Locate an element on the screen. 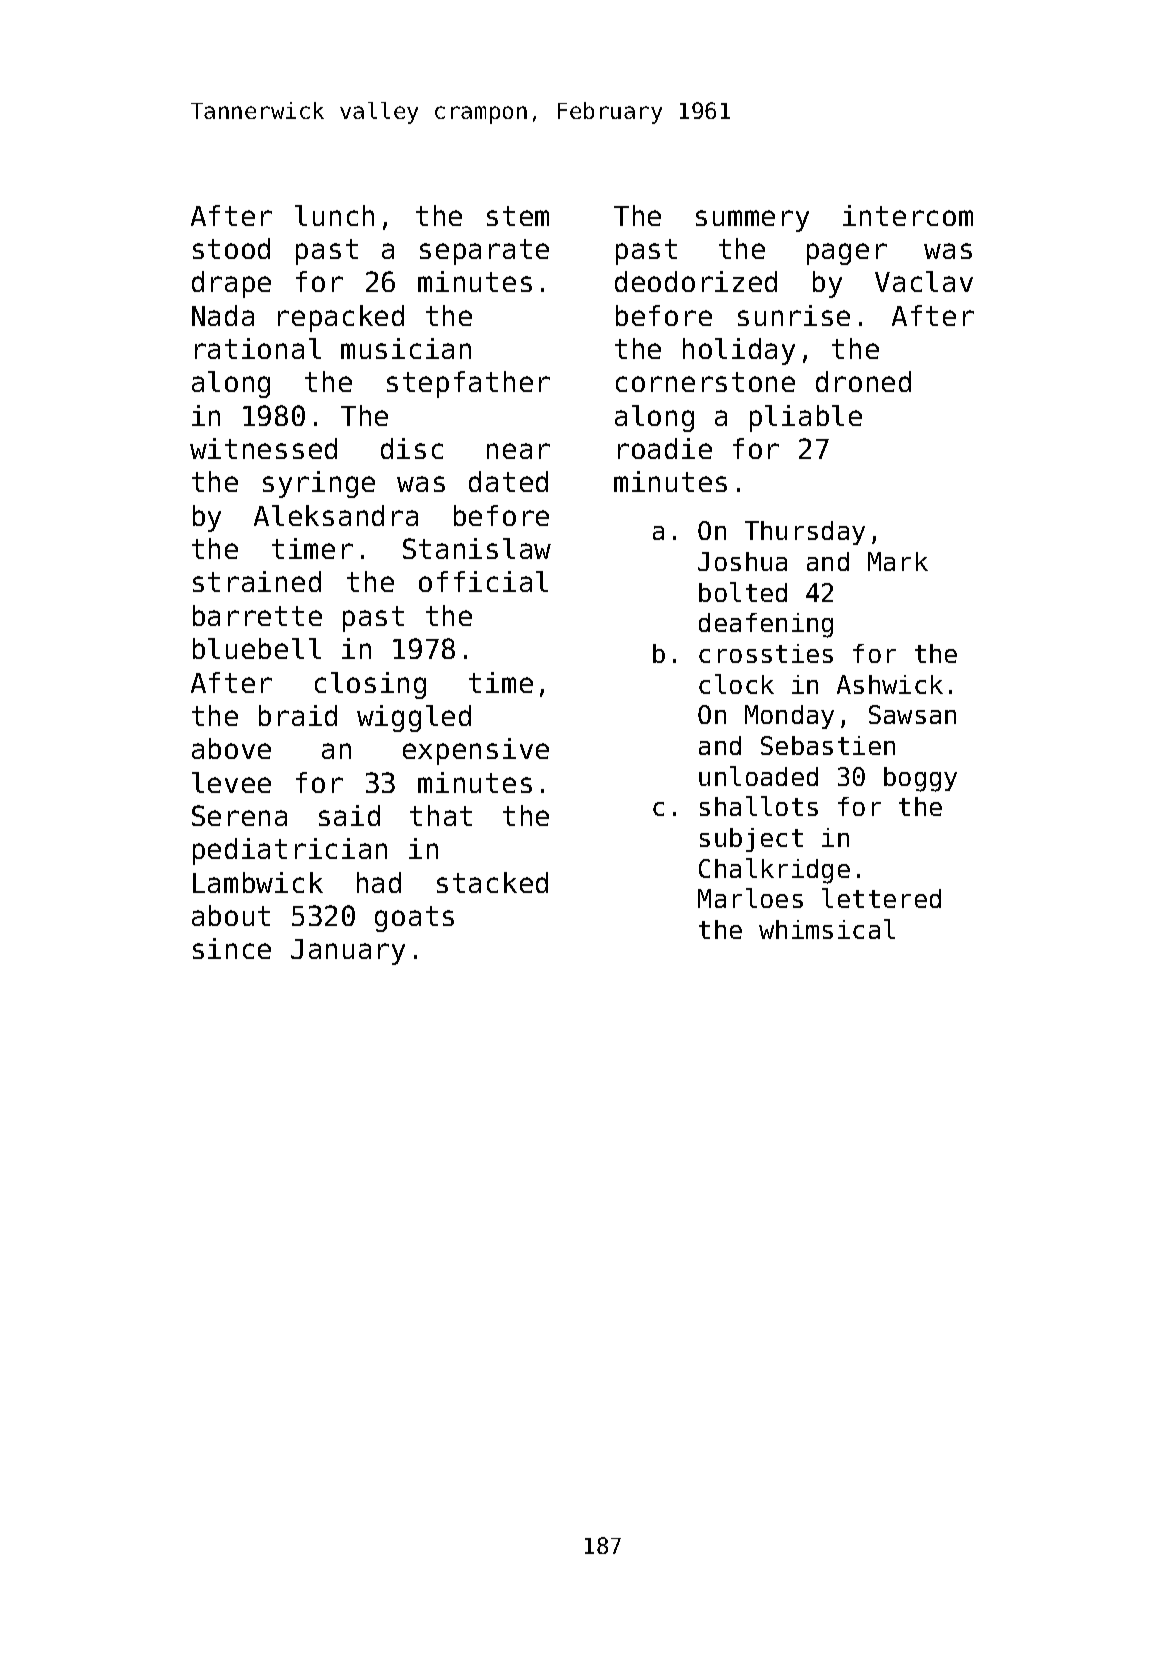 The width and height of the screenshot is (1165, 1654). stacked is located at coordinates (492, 882).
